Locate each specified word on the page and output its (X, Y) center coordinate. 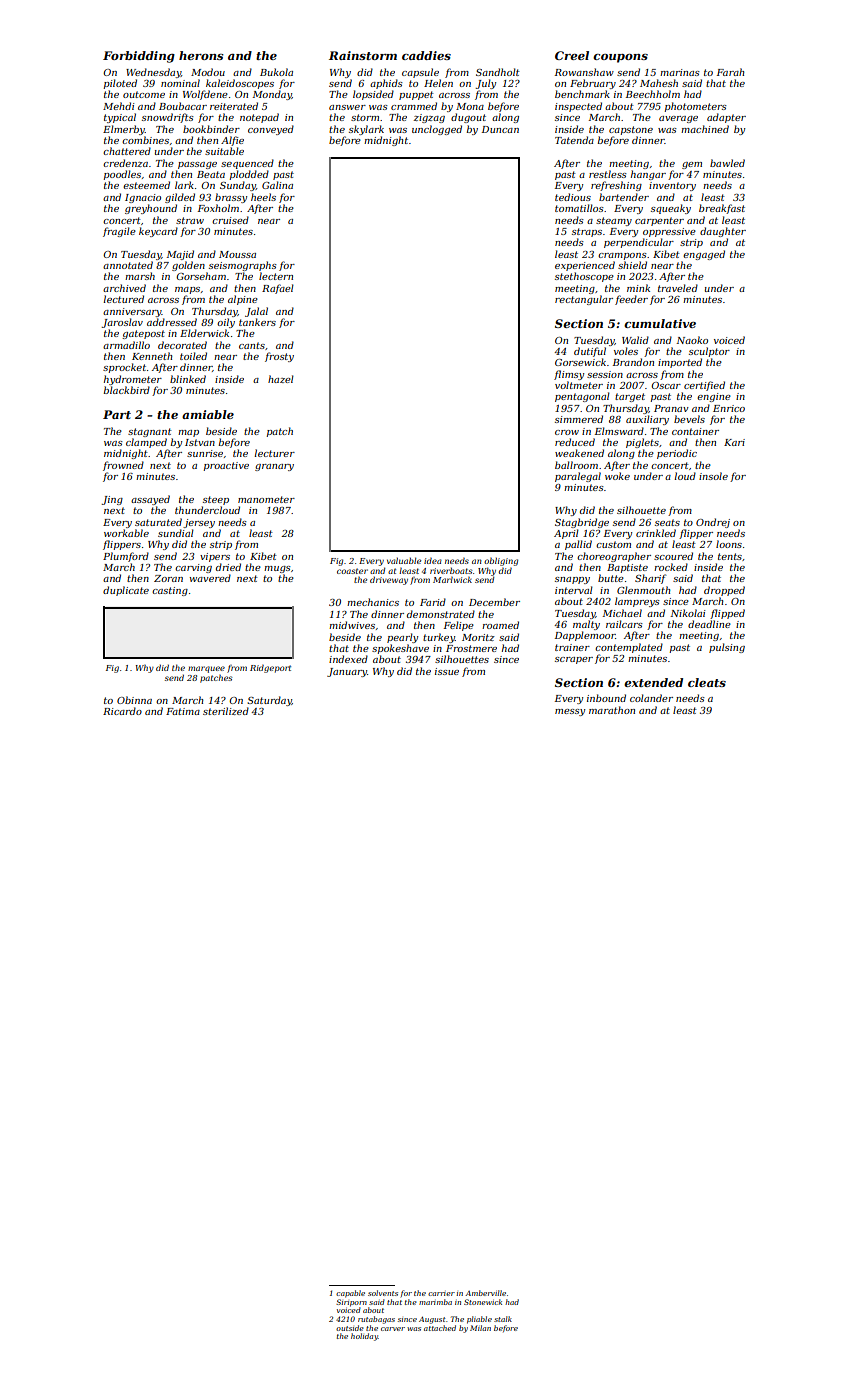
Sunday (238, 186)
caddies (426, 55)
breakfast (722, 209)
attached (440, 1328)
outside (350, 1328)
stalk (503, 1319)
